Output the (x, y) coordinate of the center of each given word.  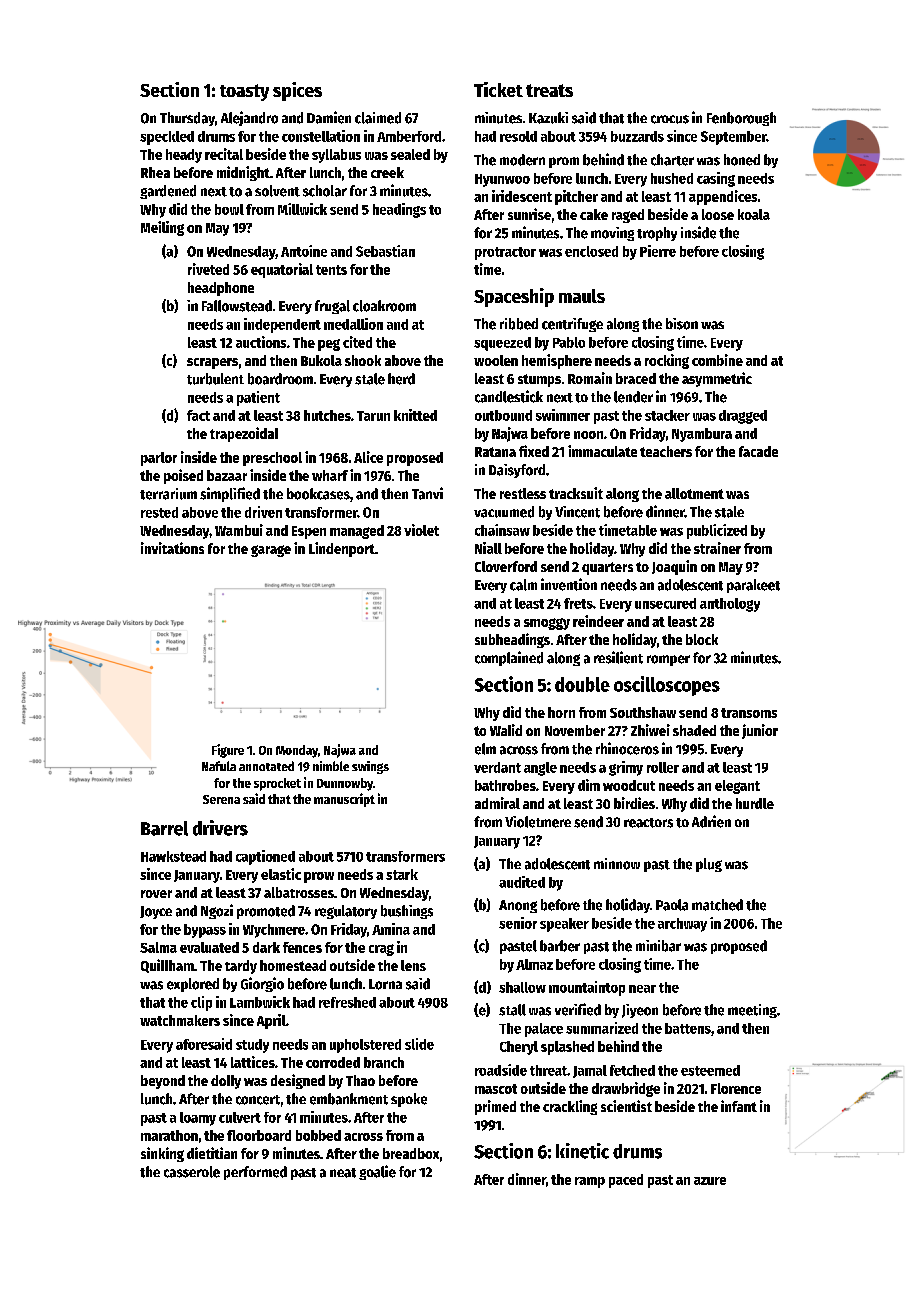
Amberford (409, 136)
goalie (377, 1172)
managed (357, 532)
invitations (172, 548)
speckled (167, 138)
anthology (730, 605)
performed (255, 1173)
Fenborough (741, 119)
